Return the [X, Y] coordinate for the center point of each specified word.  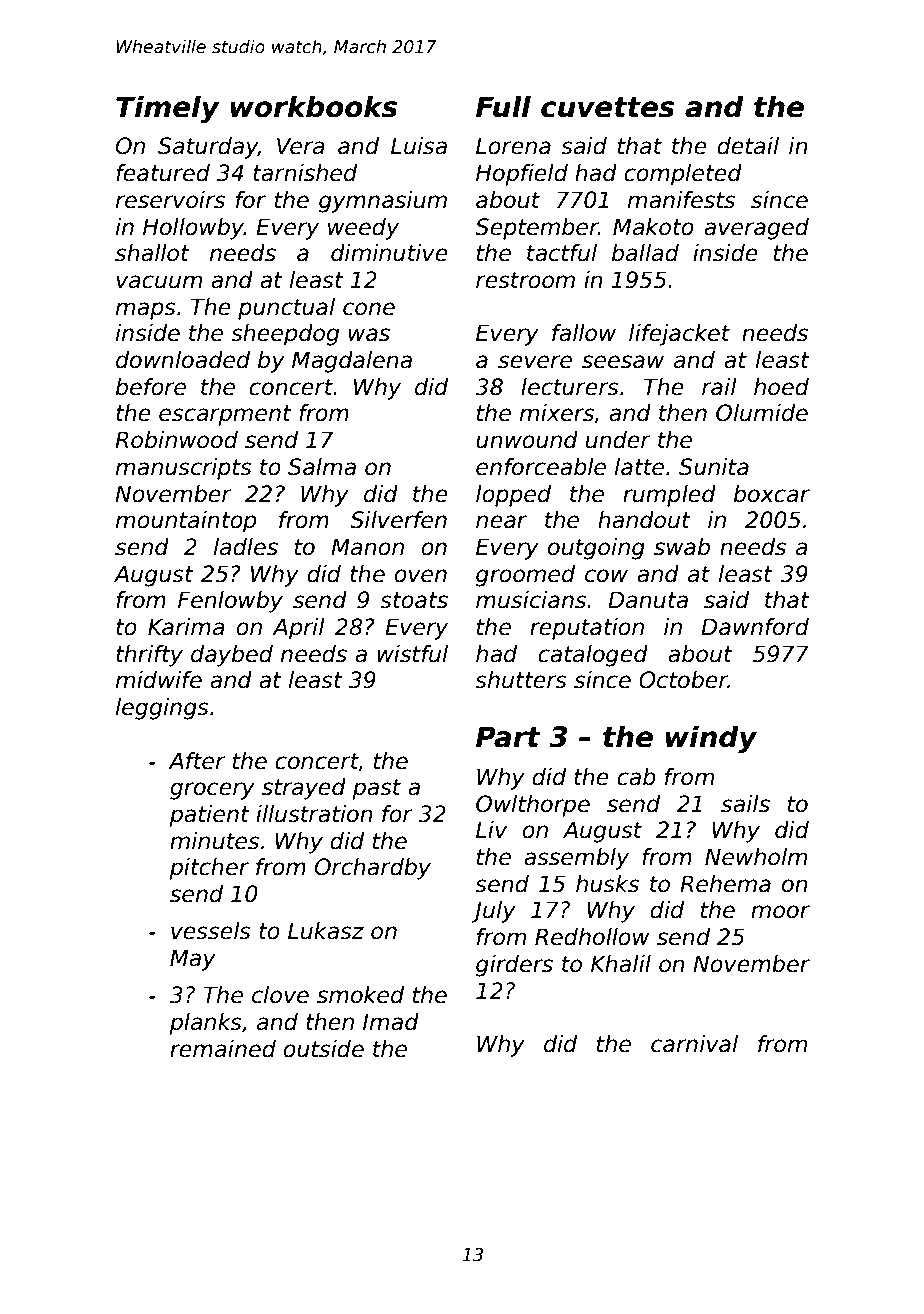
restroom [525, 280]
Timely [168, 109]
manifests [681, 200]
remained [223, 1049]
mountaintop [186, 522]
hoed [781, 387]
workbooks [313, 106]
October [683, 680]
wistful [412, 654]
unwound [527, 440]
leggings [162, 709]
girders [514, 966]
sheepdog [285, 335]
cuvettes [607, 107]
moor [780, 912]
